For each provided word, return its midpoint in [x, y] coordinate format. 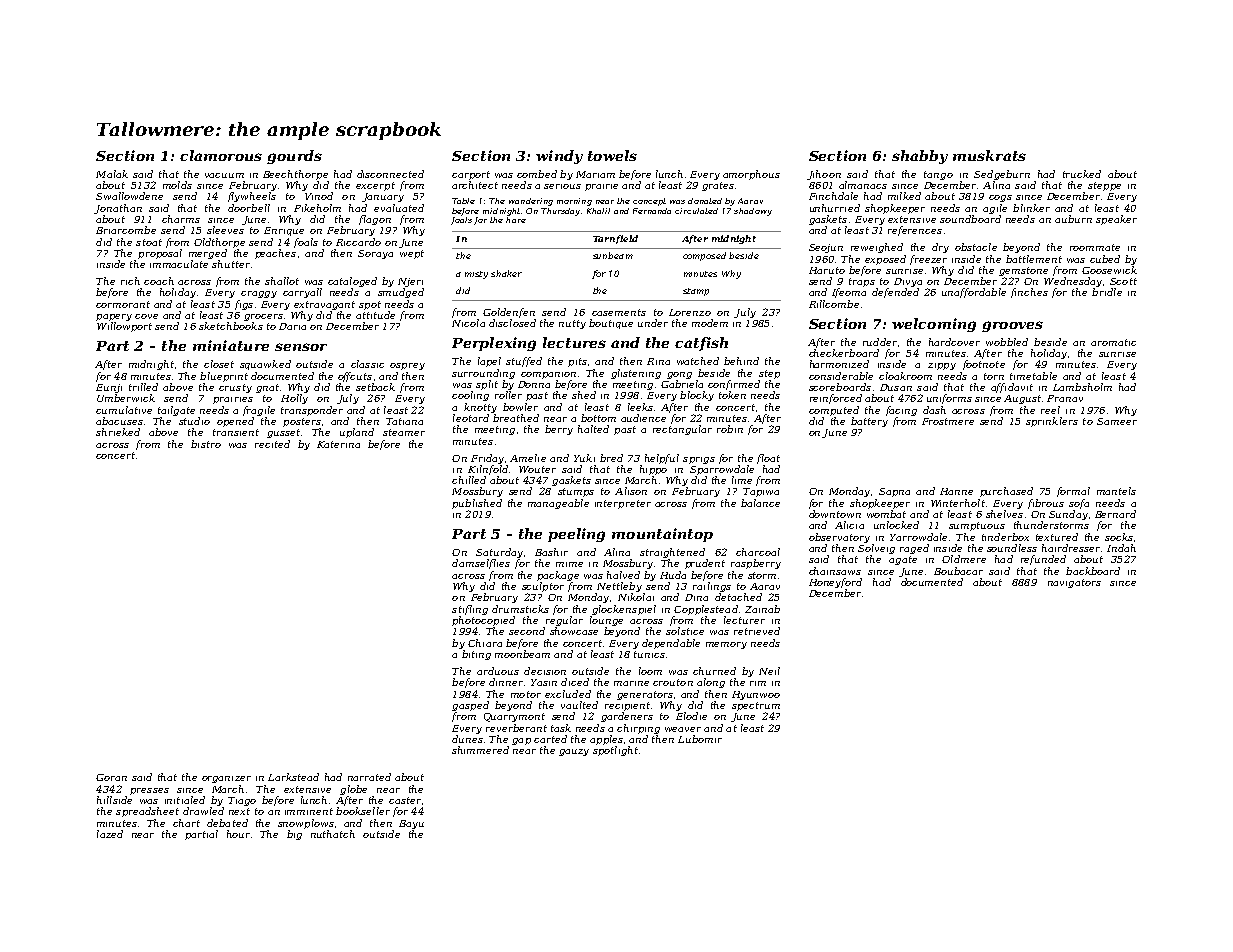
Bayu [411, 824]
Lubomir [700, 739]
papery [114, 317]
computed [834, 411]
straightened [672, 553]
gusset [283, 433]
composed [704, 256]
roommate [1095, 247]
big [294, 835]
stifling [470, 610]
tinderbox [1005, 537]
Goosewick [1109, 270]
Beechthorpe [295, 175]
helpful [662, 459]
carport [471, 175]
